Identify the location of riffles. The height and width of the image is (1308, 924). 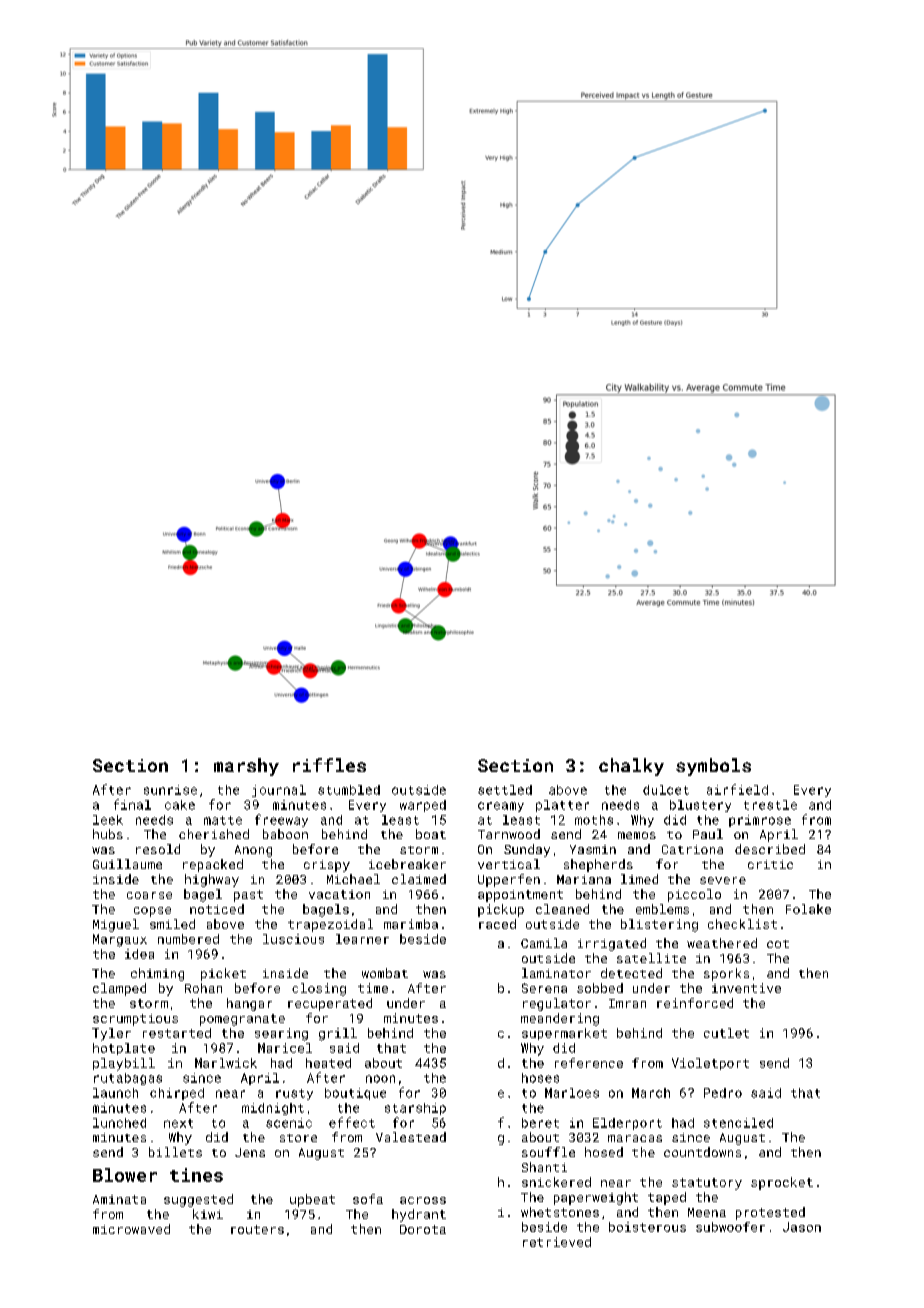
(329, 765).
